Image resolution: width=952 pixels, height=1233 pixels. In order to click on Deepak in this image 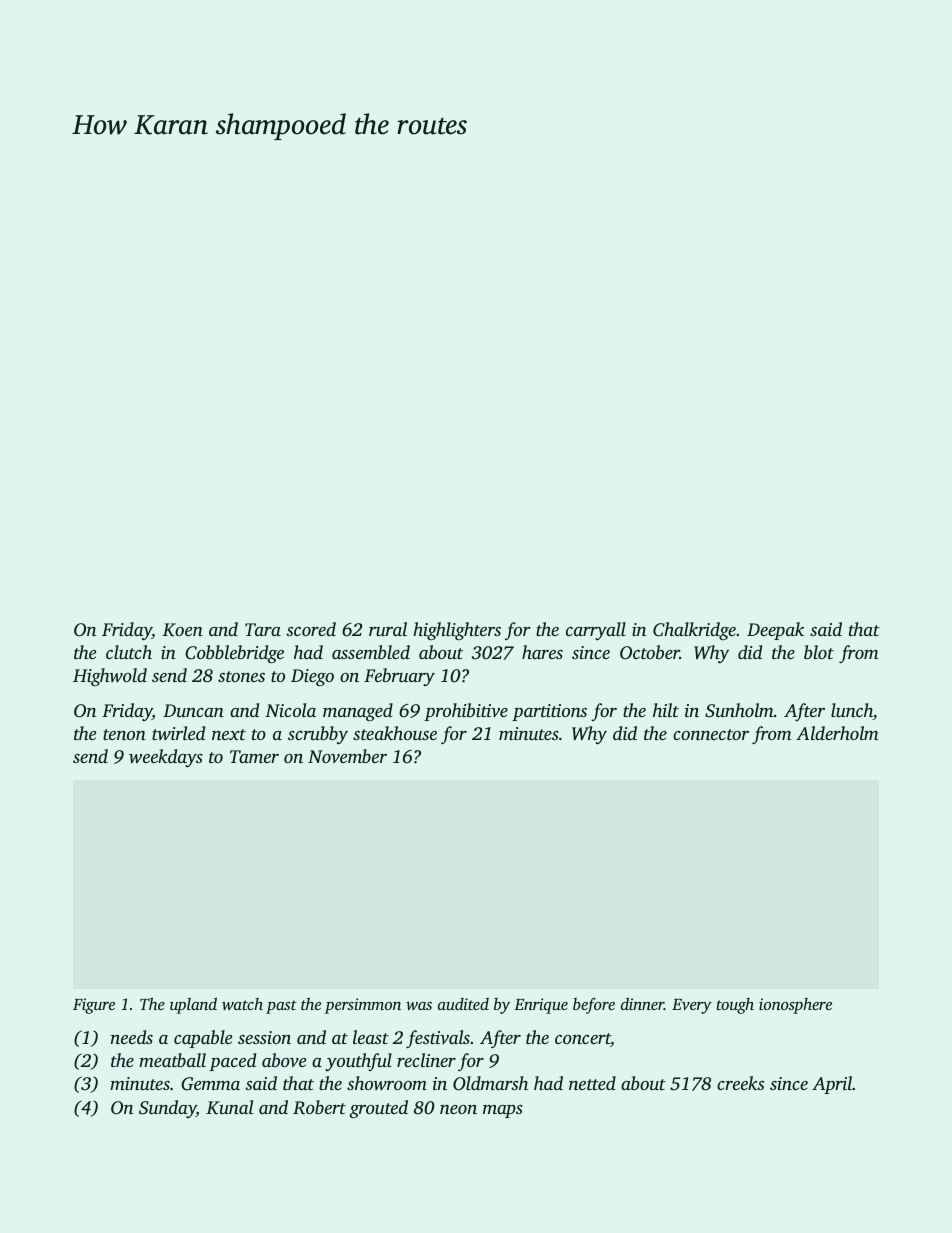, I will do `click(775, 631)`.
